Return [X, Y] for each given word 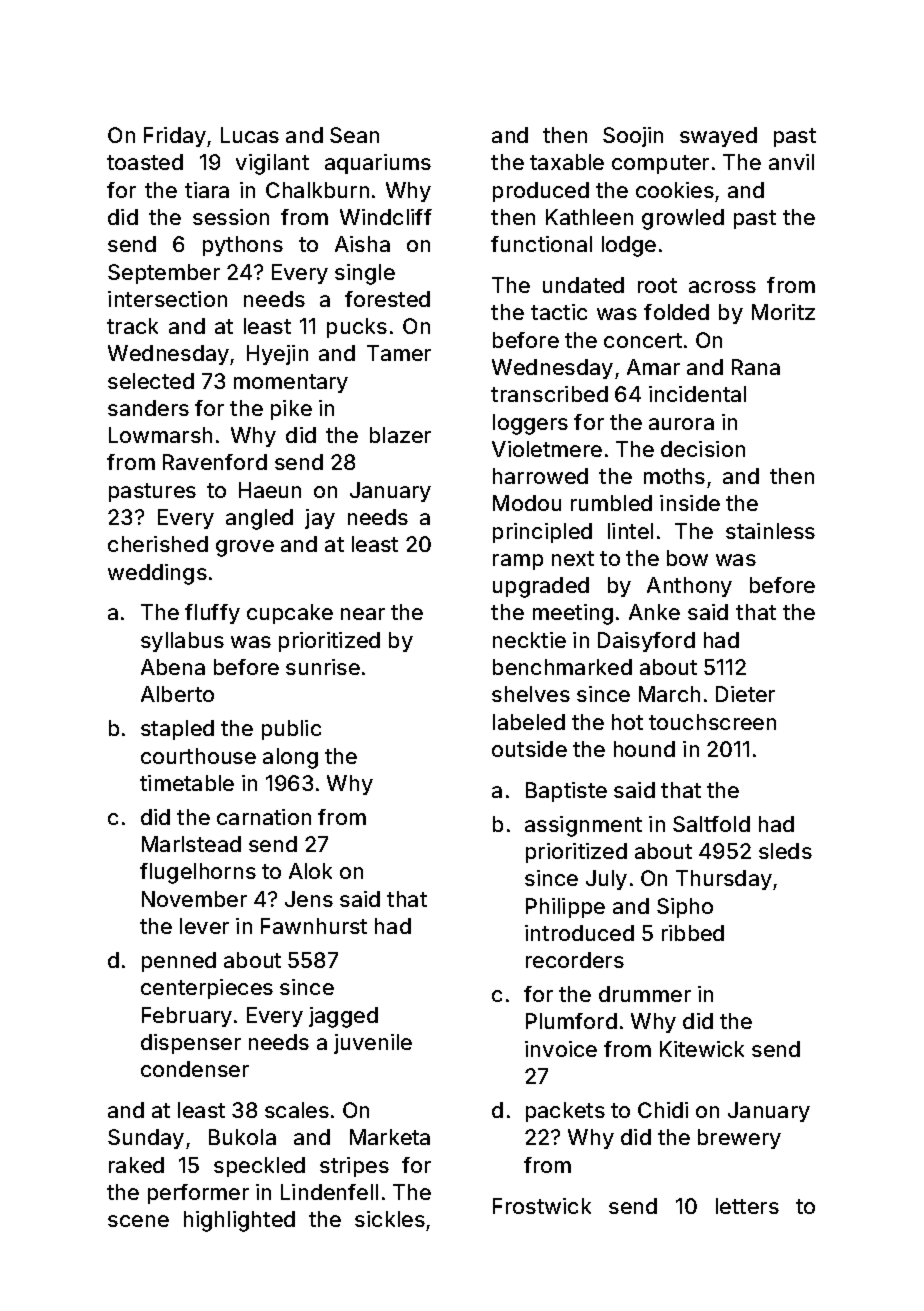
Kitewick [702, 1049]
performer [198, 1194]
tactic [559, 312]
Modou [527, 503]
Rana [756, 367]
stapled [177, 730]
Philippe [565, 908]
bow [687, 558]
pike [291, 410]
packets [565, 1112]
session [231, 217]
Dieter [745, 694]
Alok [310, 871]
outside [529, 749]
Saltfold [711, 824]
